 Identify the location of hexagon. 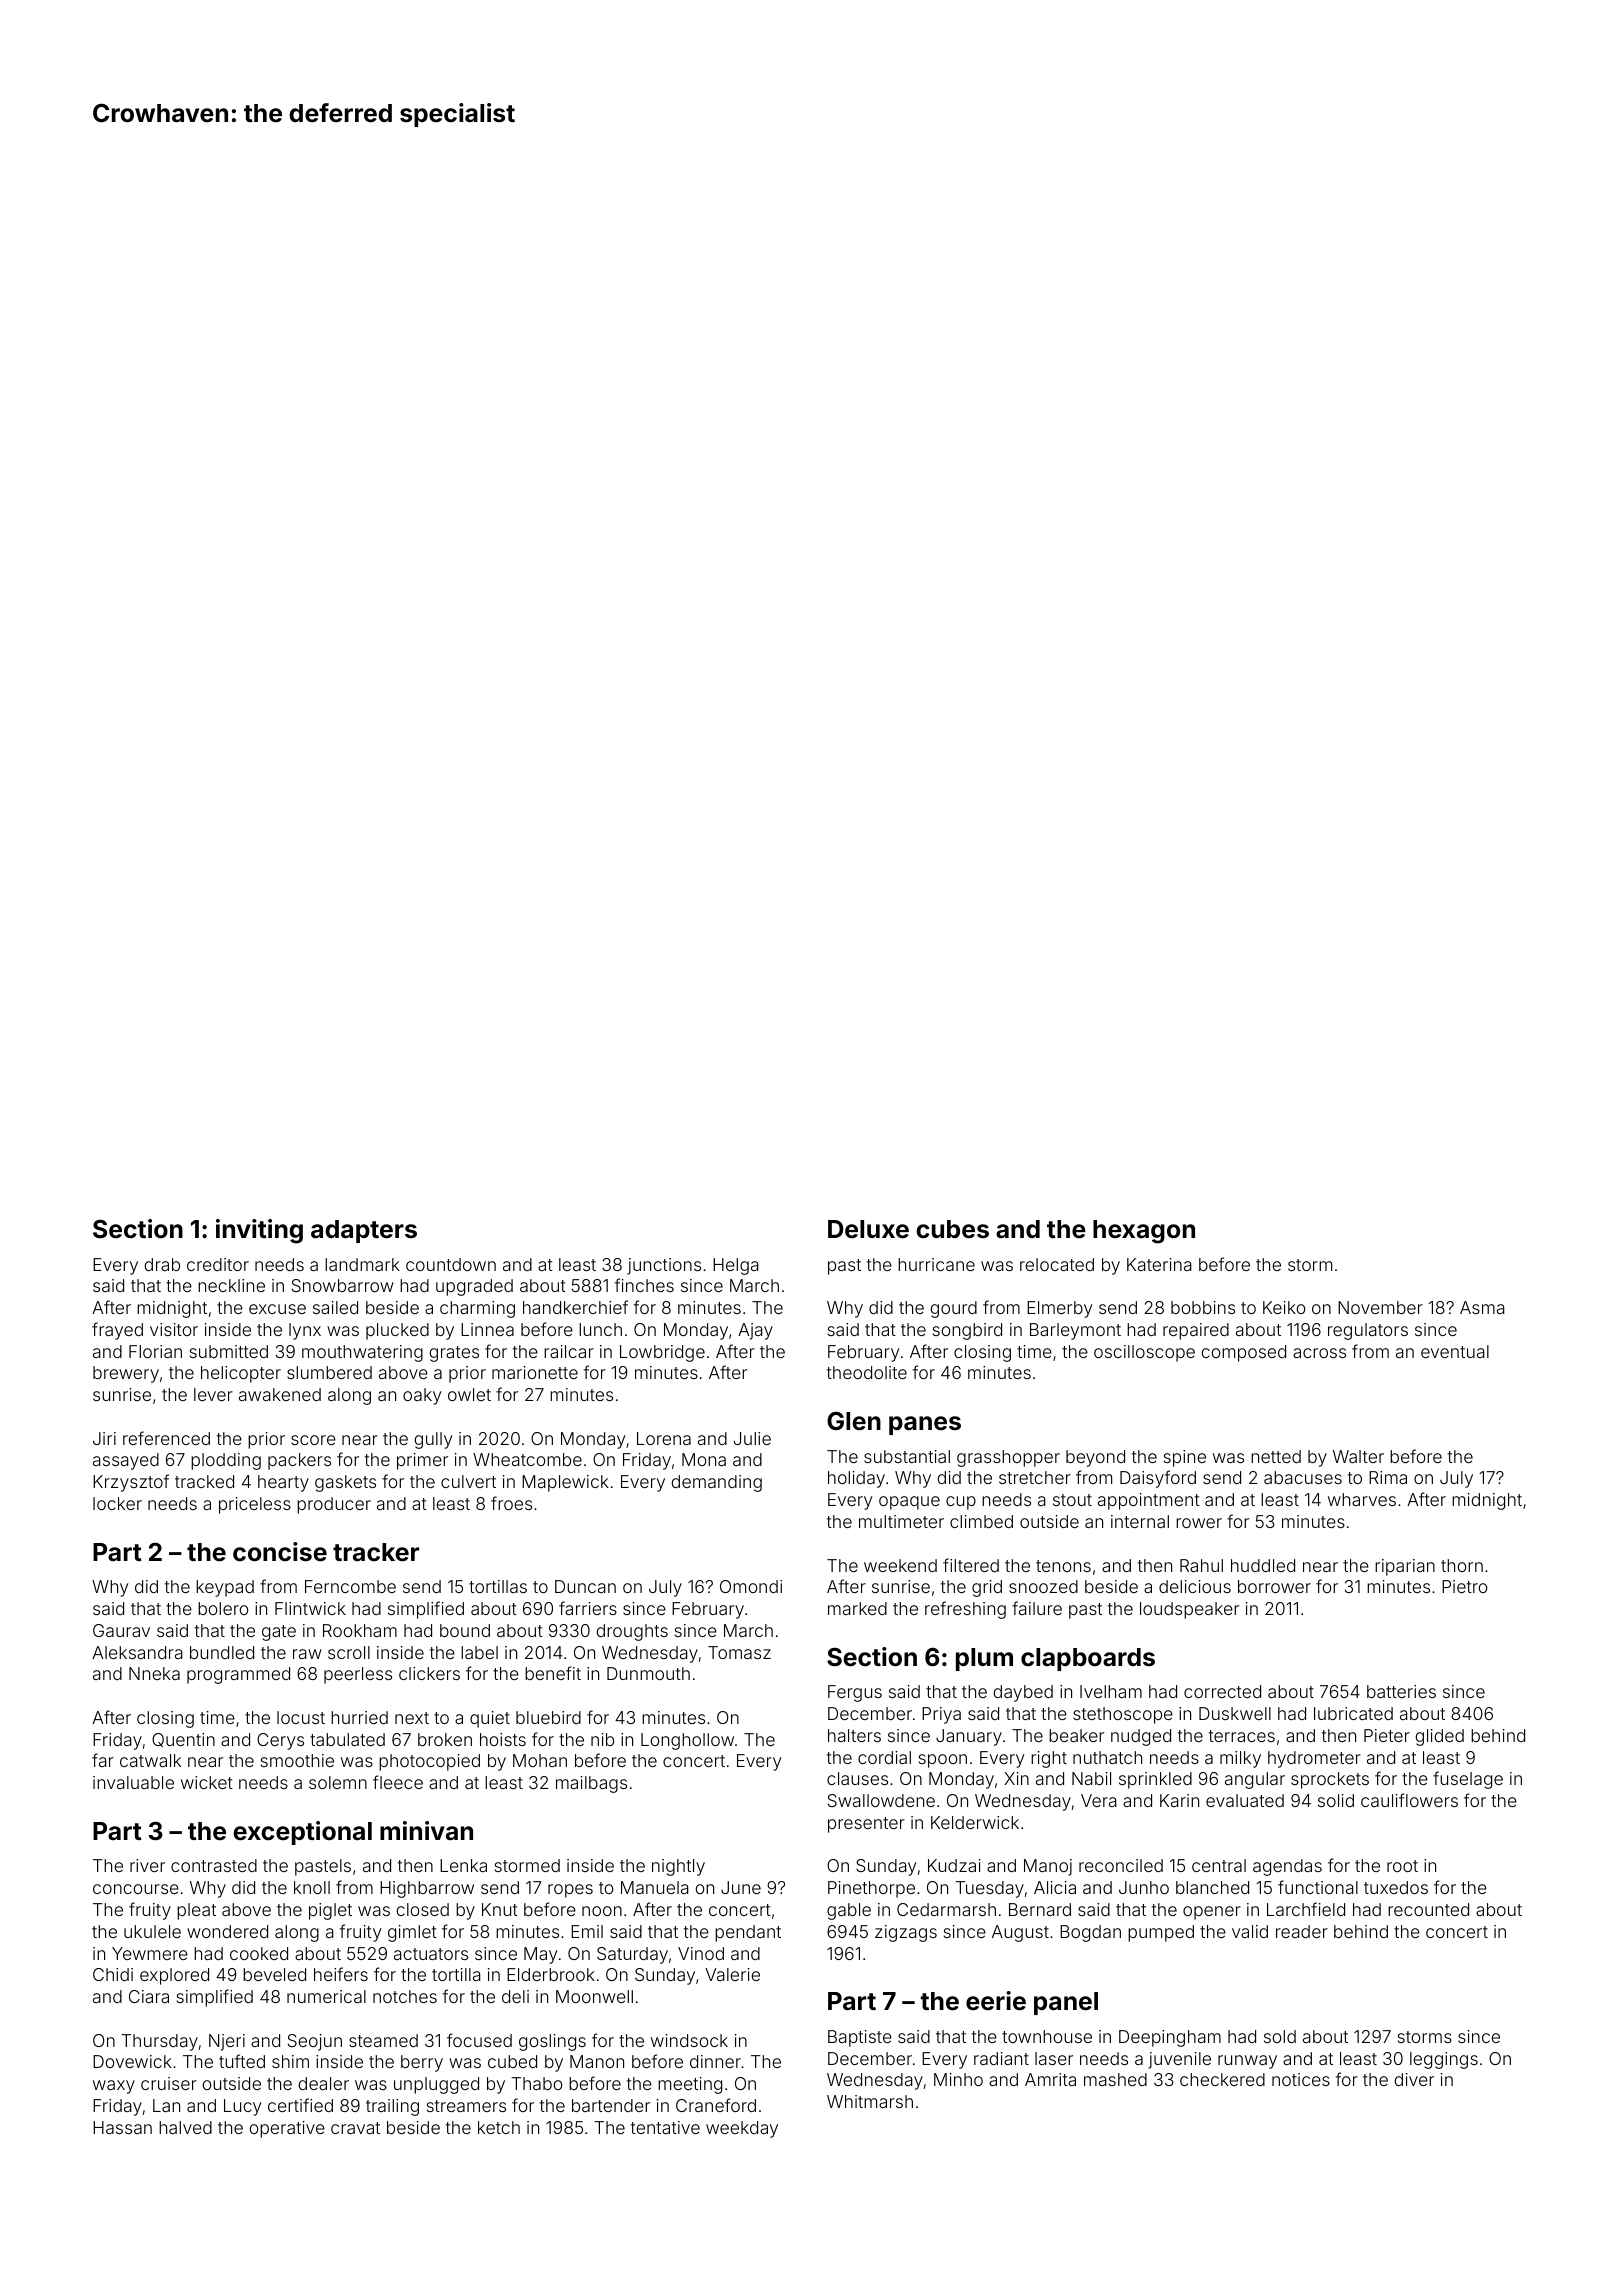
(1144, 1232).
